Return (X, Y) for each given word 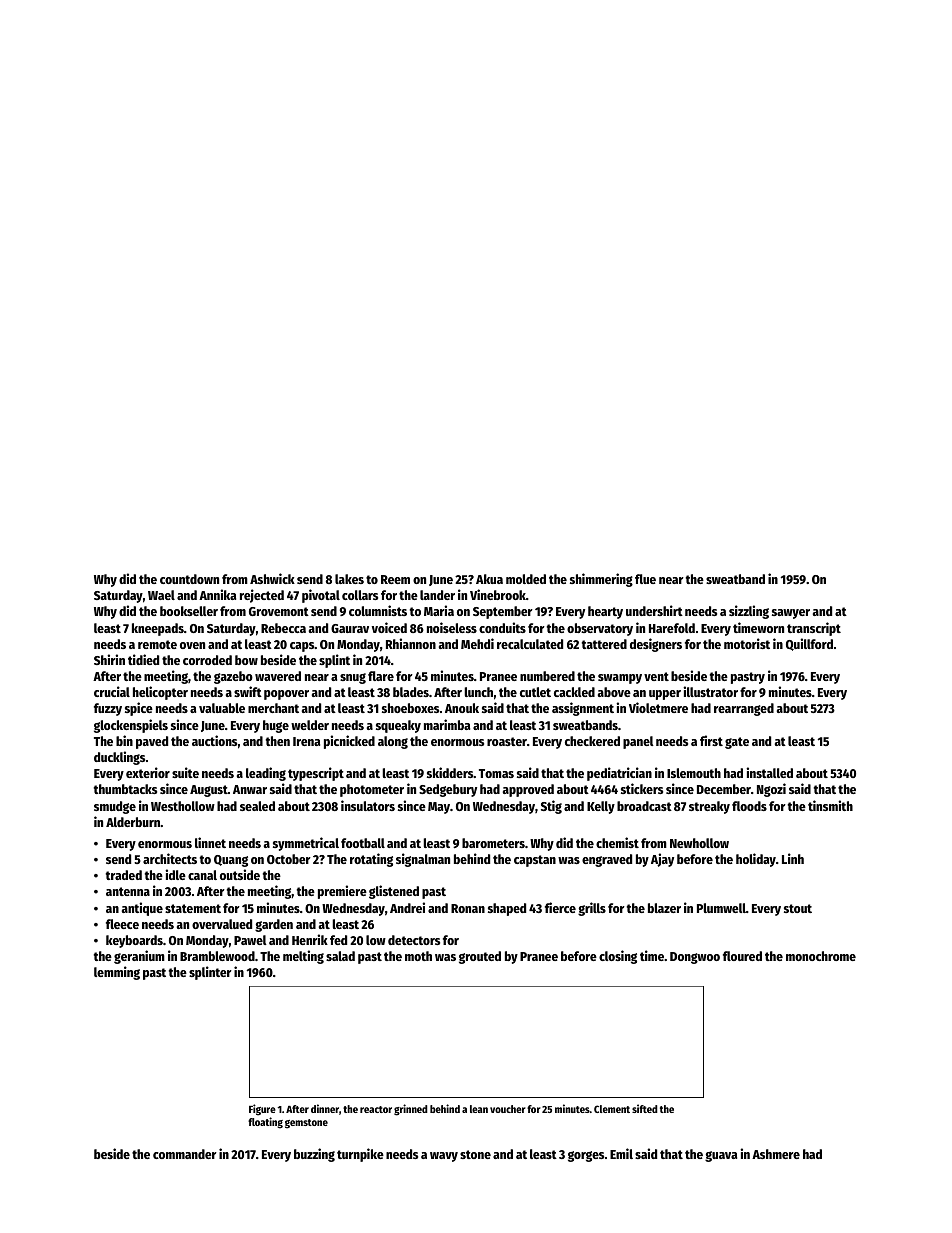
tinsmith (830, 805)
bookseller (189, 611)
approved (528, 790)
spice (139, 709)
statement (193, 908)
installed (769, 772)
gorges (586, 1156)
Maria (439, 610)
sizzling (749, 612)
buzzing (314, 1155)
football (363, 843)
